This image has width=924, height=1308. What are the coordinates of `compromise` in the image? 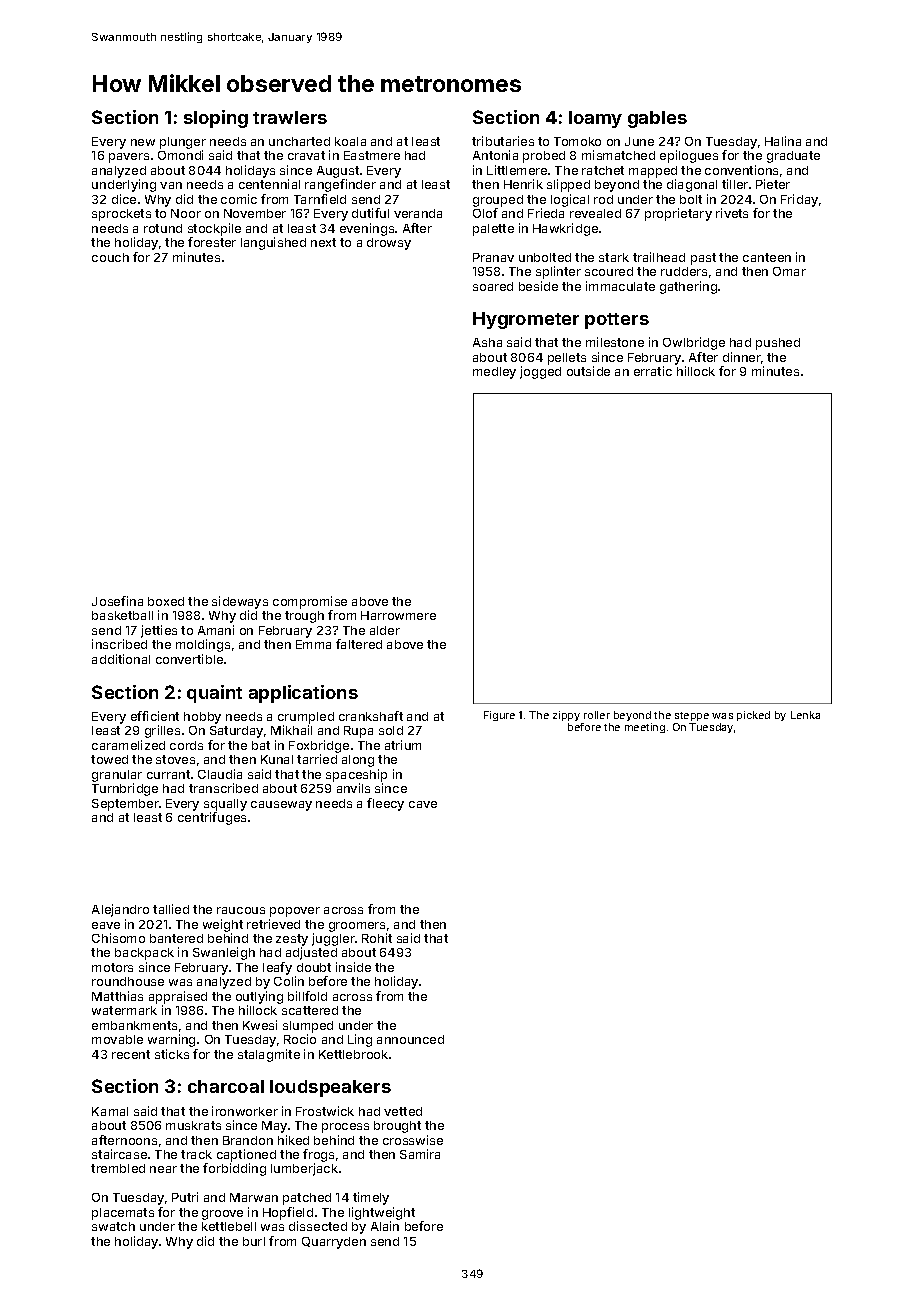 It's located at (310, 602).
